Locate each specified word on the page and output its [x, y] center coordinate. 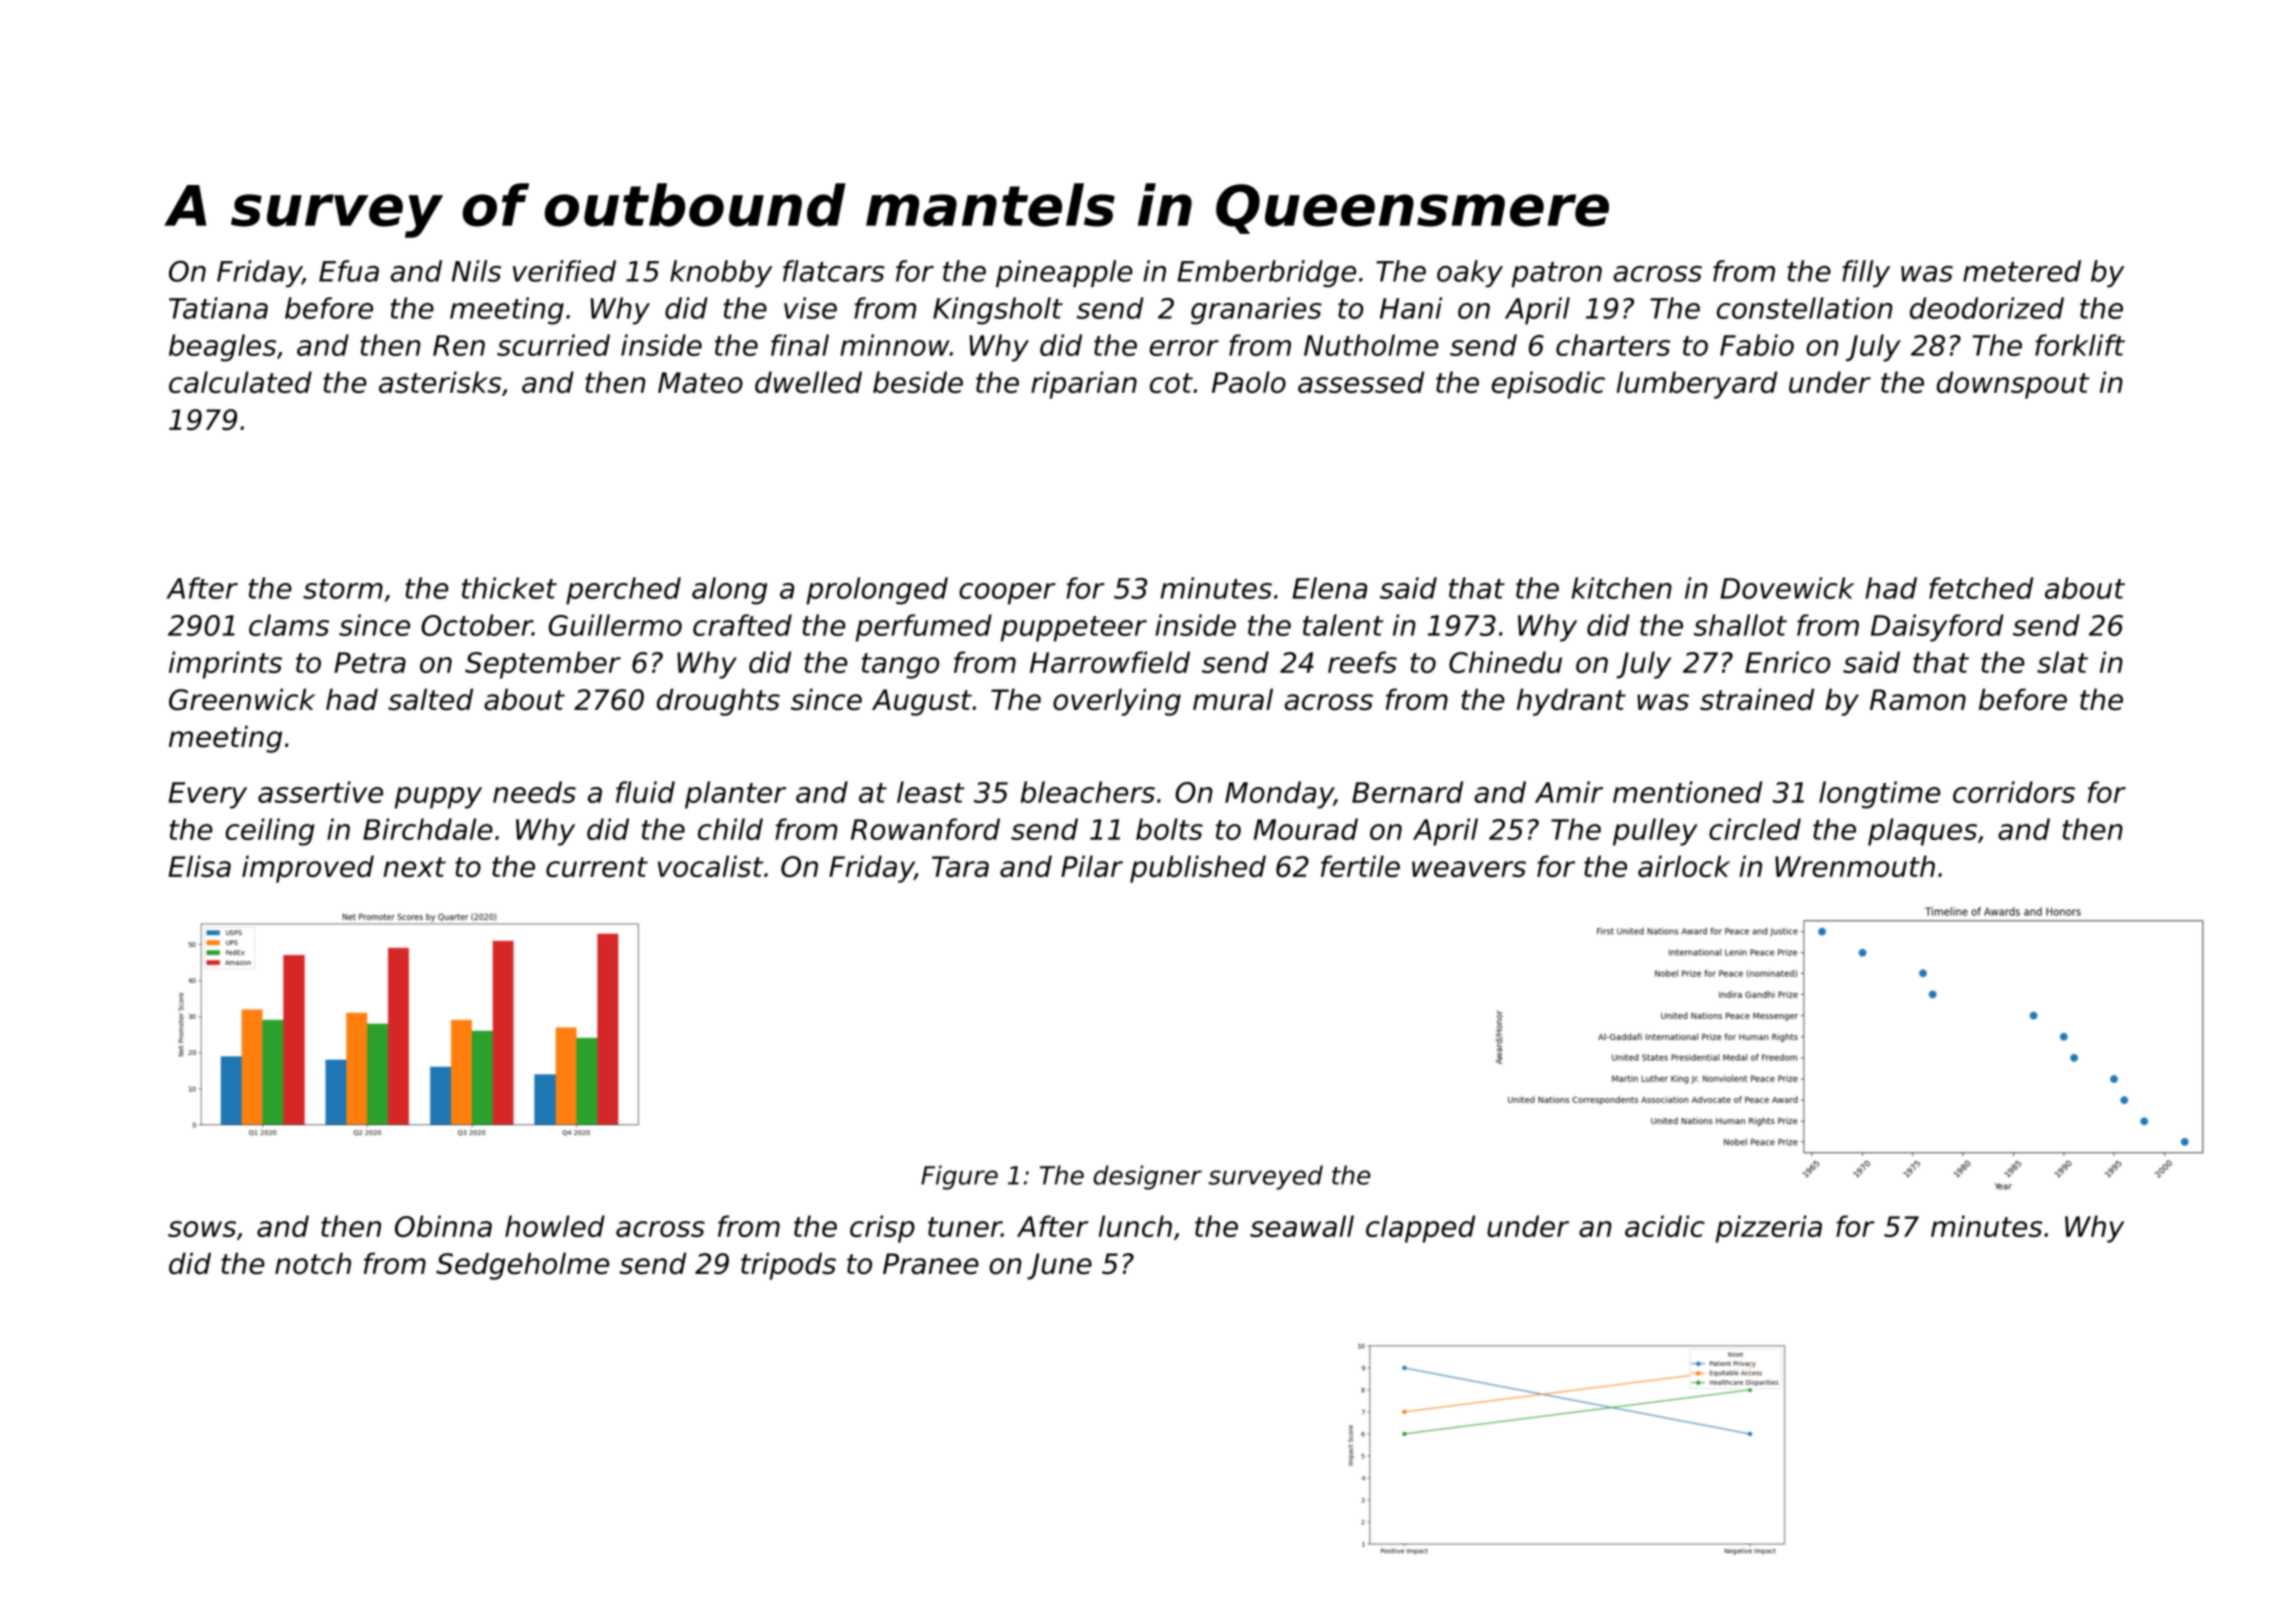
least [930, 792]
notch [313, 1263]
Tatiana [218, 308]
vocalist [710, 866]
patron [1556, 274]
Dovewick [1787, 588]
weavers [1469, 869]
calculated [240, 382]
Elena [1329, 588]
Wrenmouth [1855, 866]
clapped [1420, 1229]
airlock [1684, 866]
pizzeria [1768, 1229]
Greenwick [242, 699]
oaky [1470, 273]
